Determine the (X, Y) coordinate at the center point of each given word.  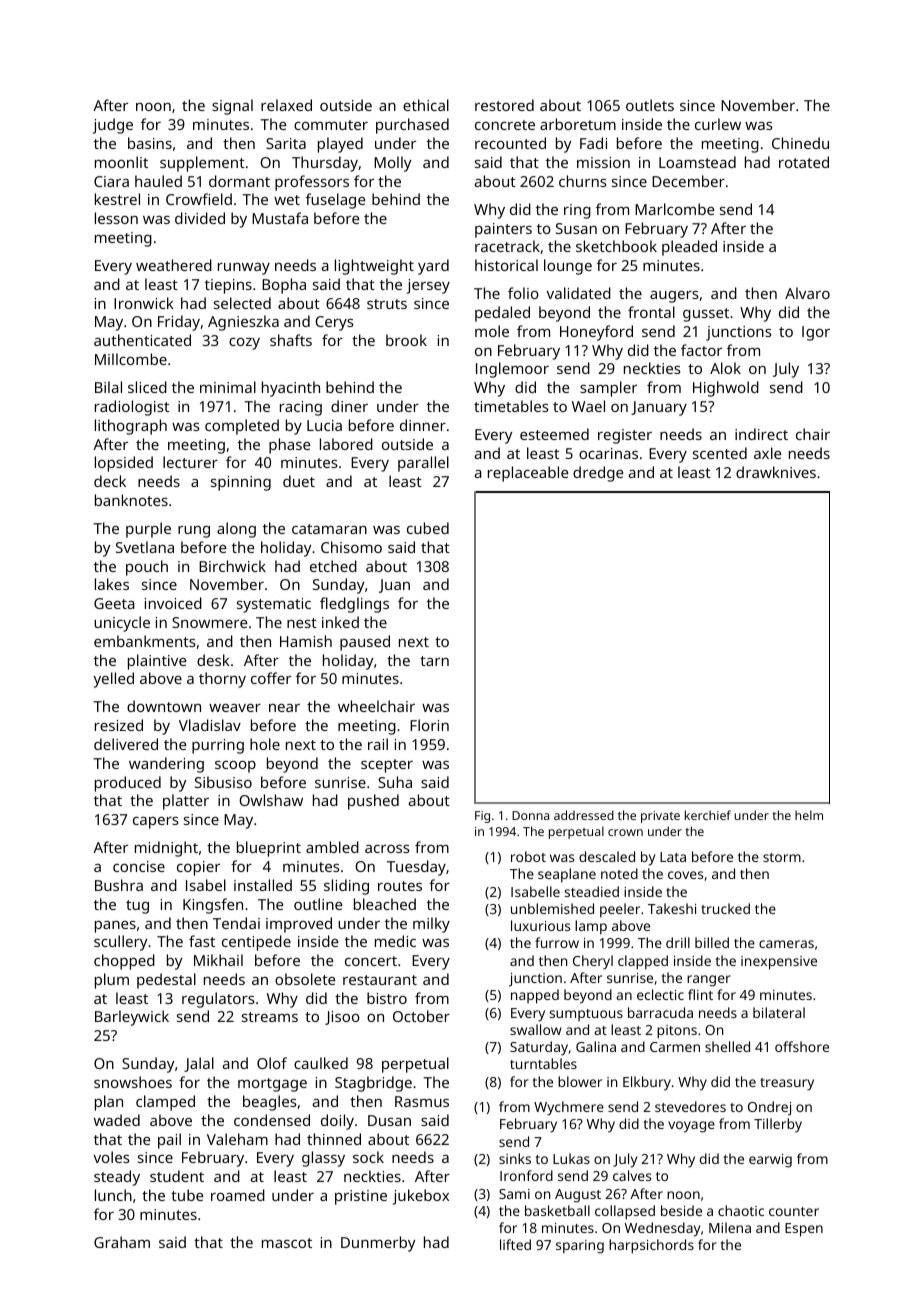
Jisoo (342, 1018)
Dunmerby (378, 1244)
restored (504, 105)
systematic (274, 605)
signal (232, 107)
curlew (718, 124)
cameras (786, 944)
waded (117, 1120)
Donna (530, 815)
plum (112, 981)
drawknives (776, 472)
